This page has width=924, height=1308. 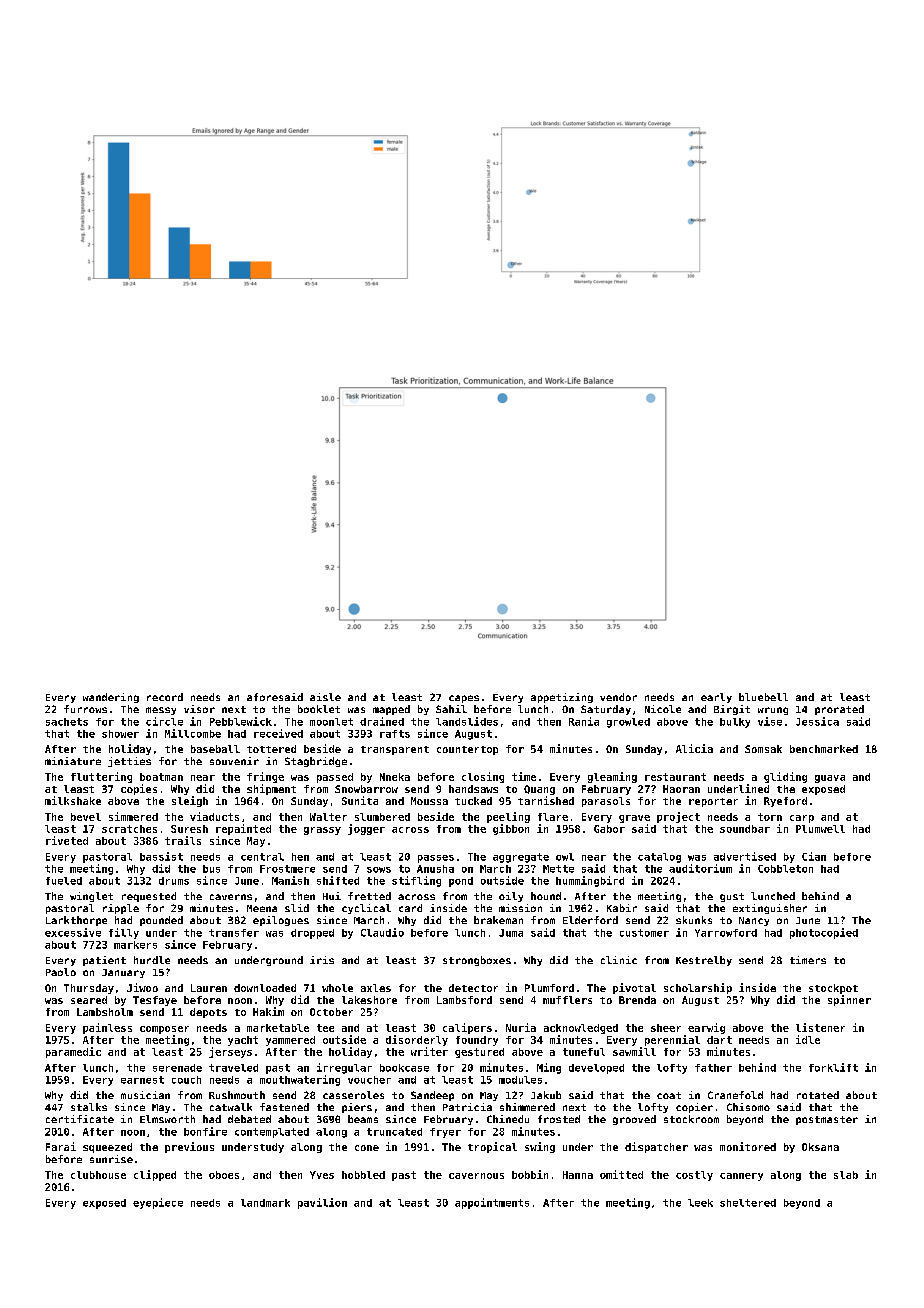 I want to click on Pebblewick, so click(x=241, y=721).
